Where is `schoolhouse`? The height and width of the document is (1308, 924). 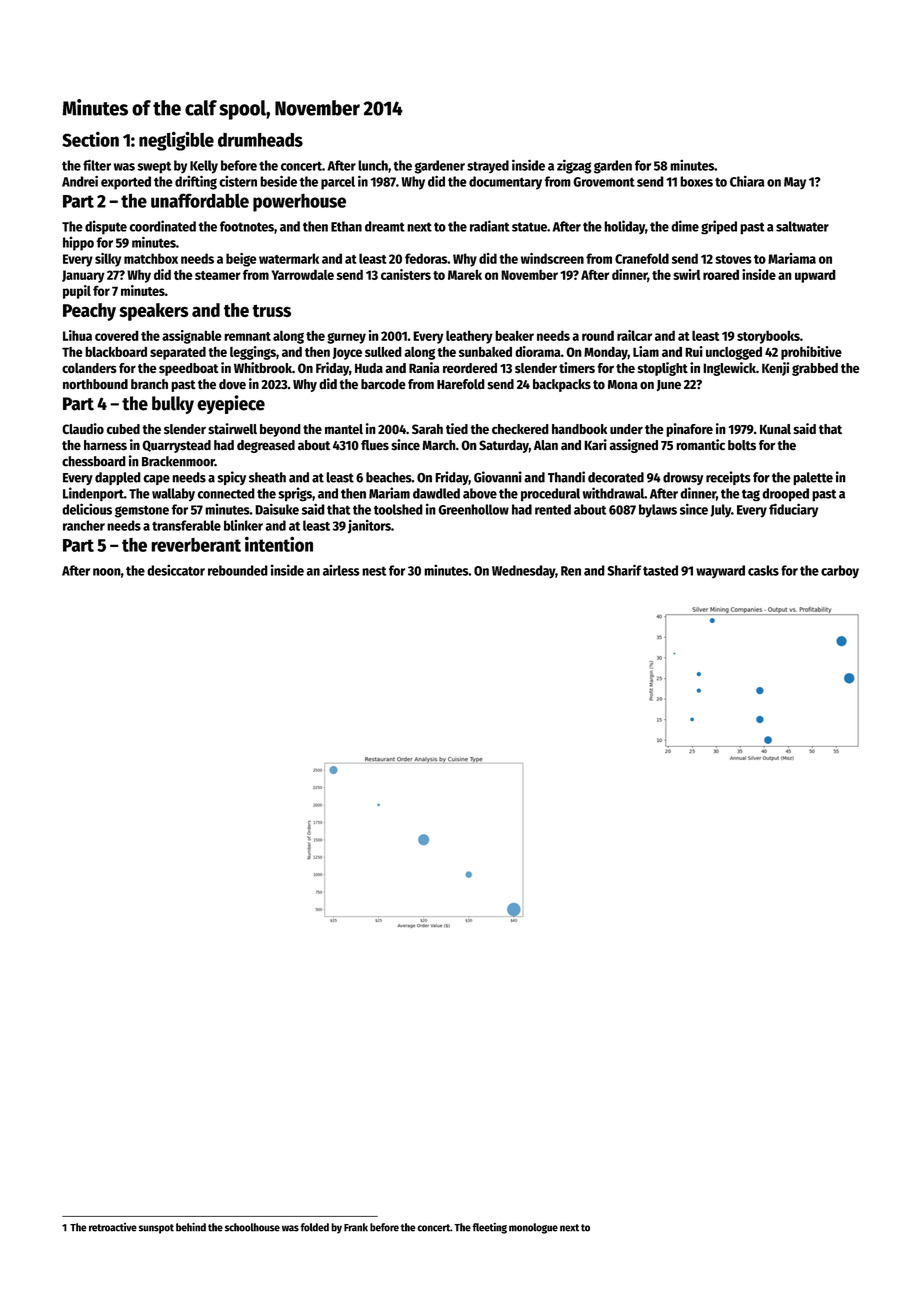 schoolhouse is located at coordinates (252, 1227).
